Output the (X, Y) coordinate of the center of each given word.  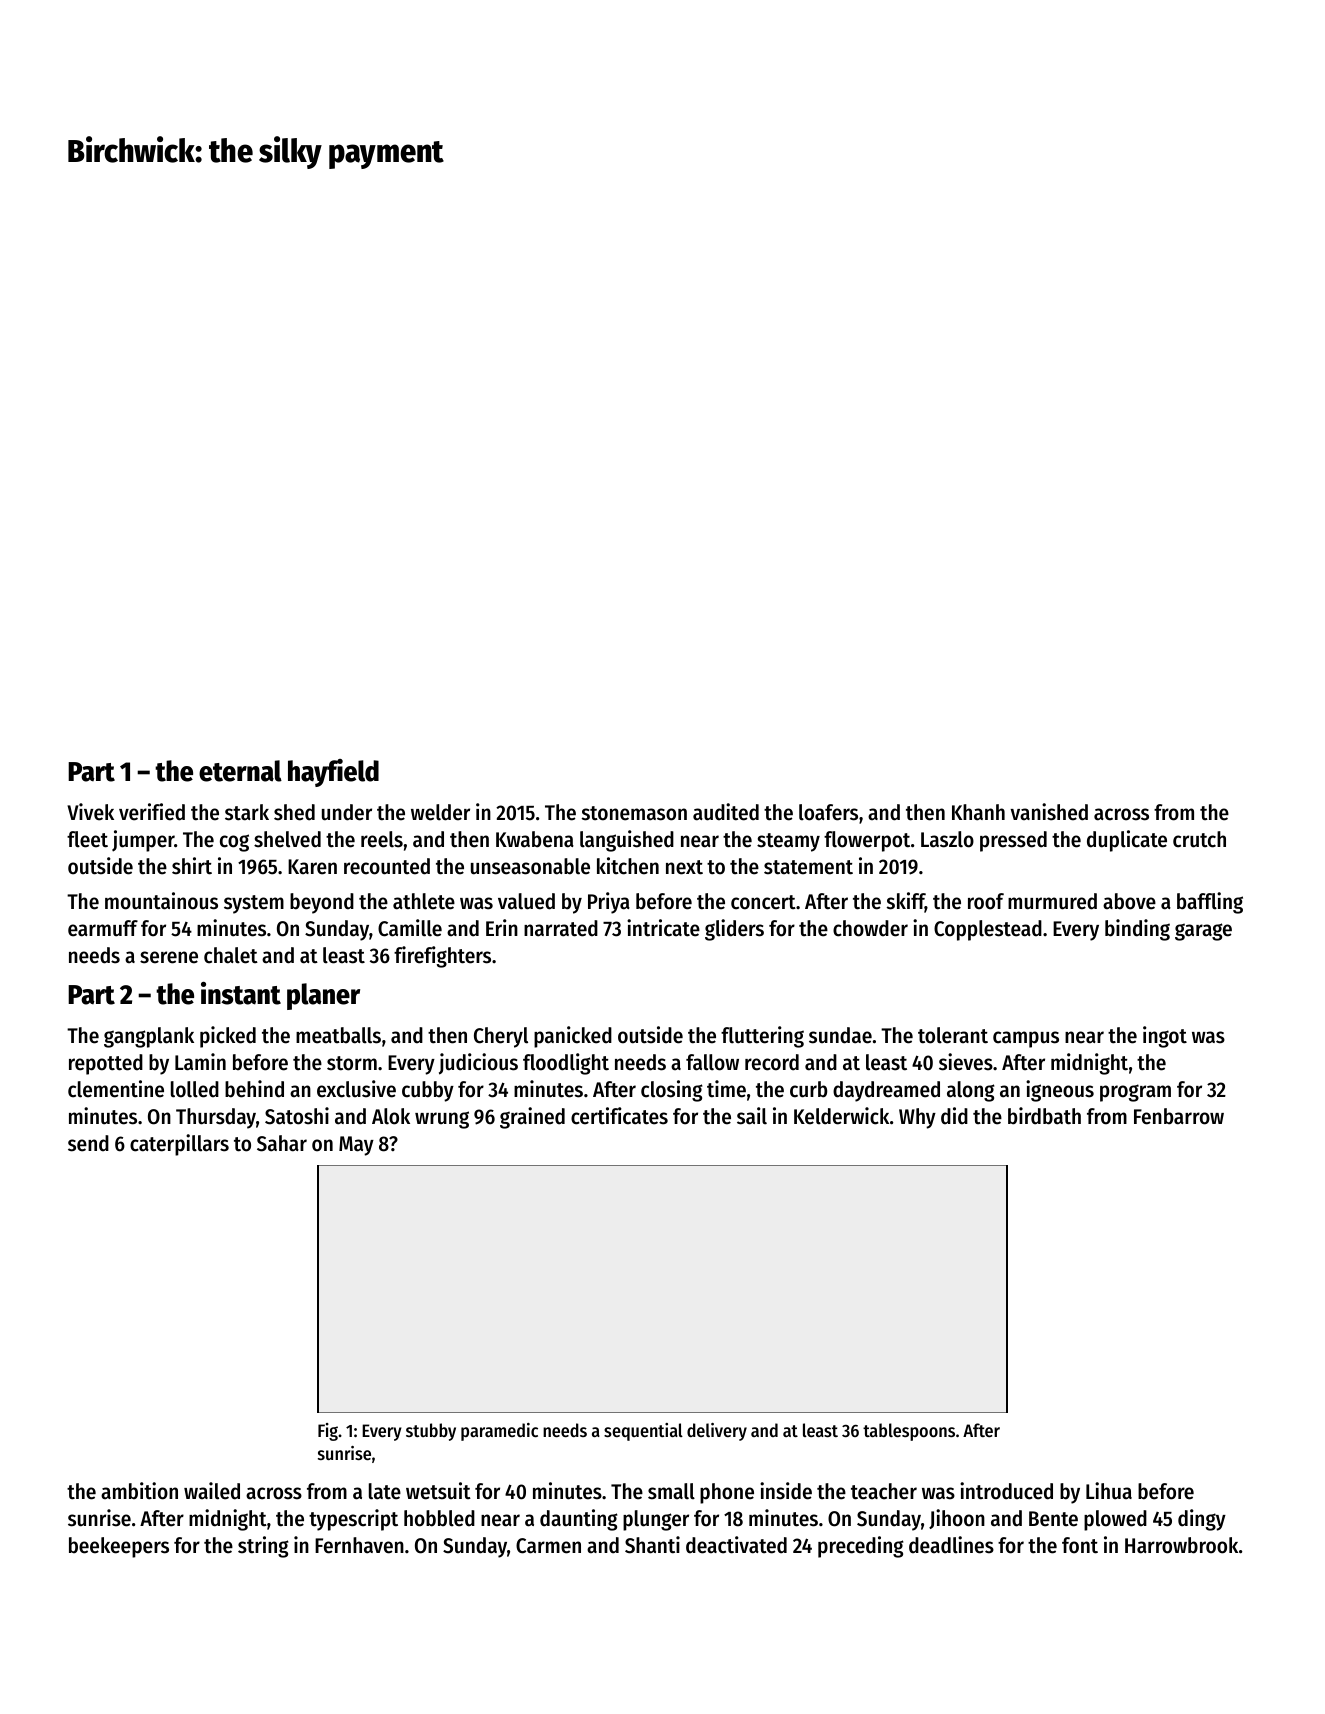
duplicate (1127, 841)
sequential (643, 1432)
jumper (143, 841)
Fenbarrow (1179, 1116)
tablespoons (909, 1432)
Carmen (548, 1546)
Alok (391, 1116)
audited (726, 812)
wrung (442, 1120)
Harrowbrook (1181, 1545)
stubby (431, 1432)
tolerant (953, 1035)
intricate (663, 928)
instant (241, 993)
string (263, 1547)
